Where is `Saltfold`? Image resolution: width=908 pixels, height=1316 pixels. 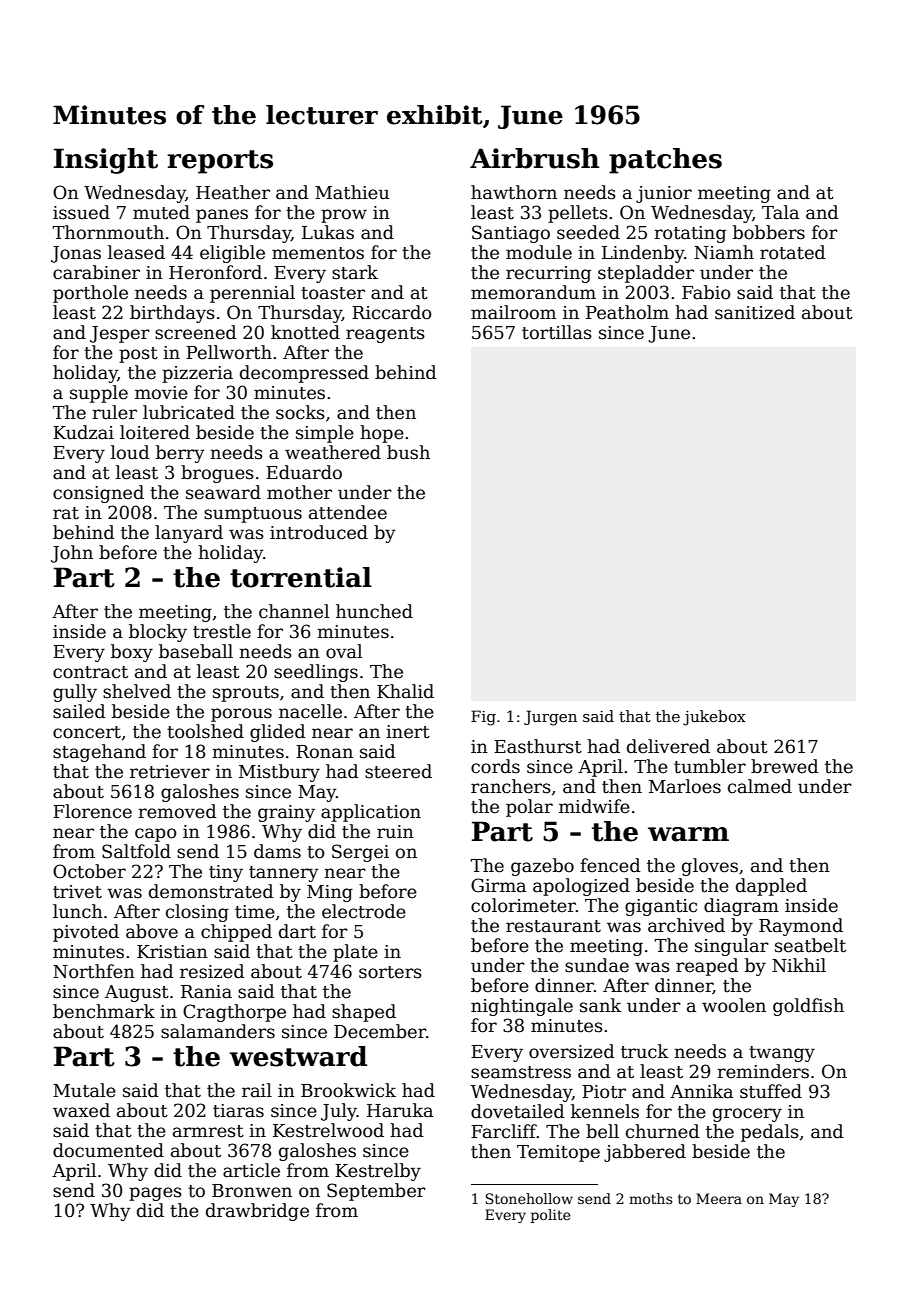 Saltfold is located at coordinates (136, 851).
